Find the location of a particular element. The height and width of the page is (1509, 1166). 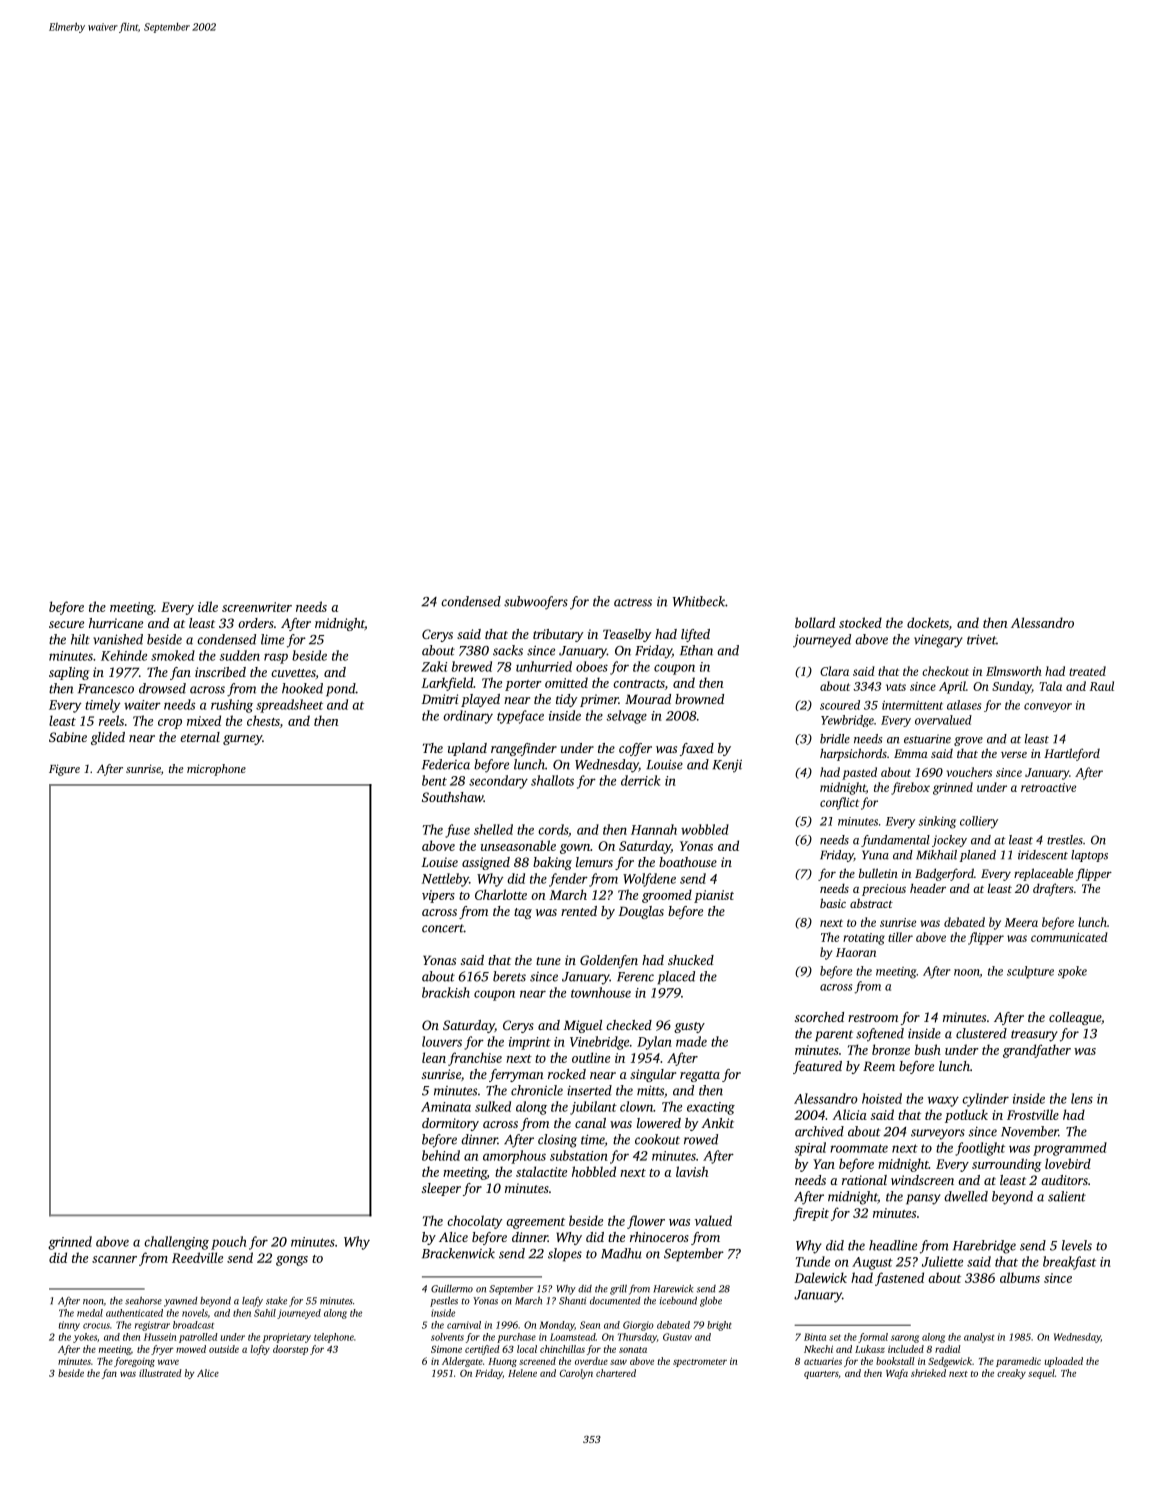

unhurried is located at coordinates (544, 666).
